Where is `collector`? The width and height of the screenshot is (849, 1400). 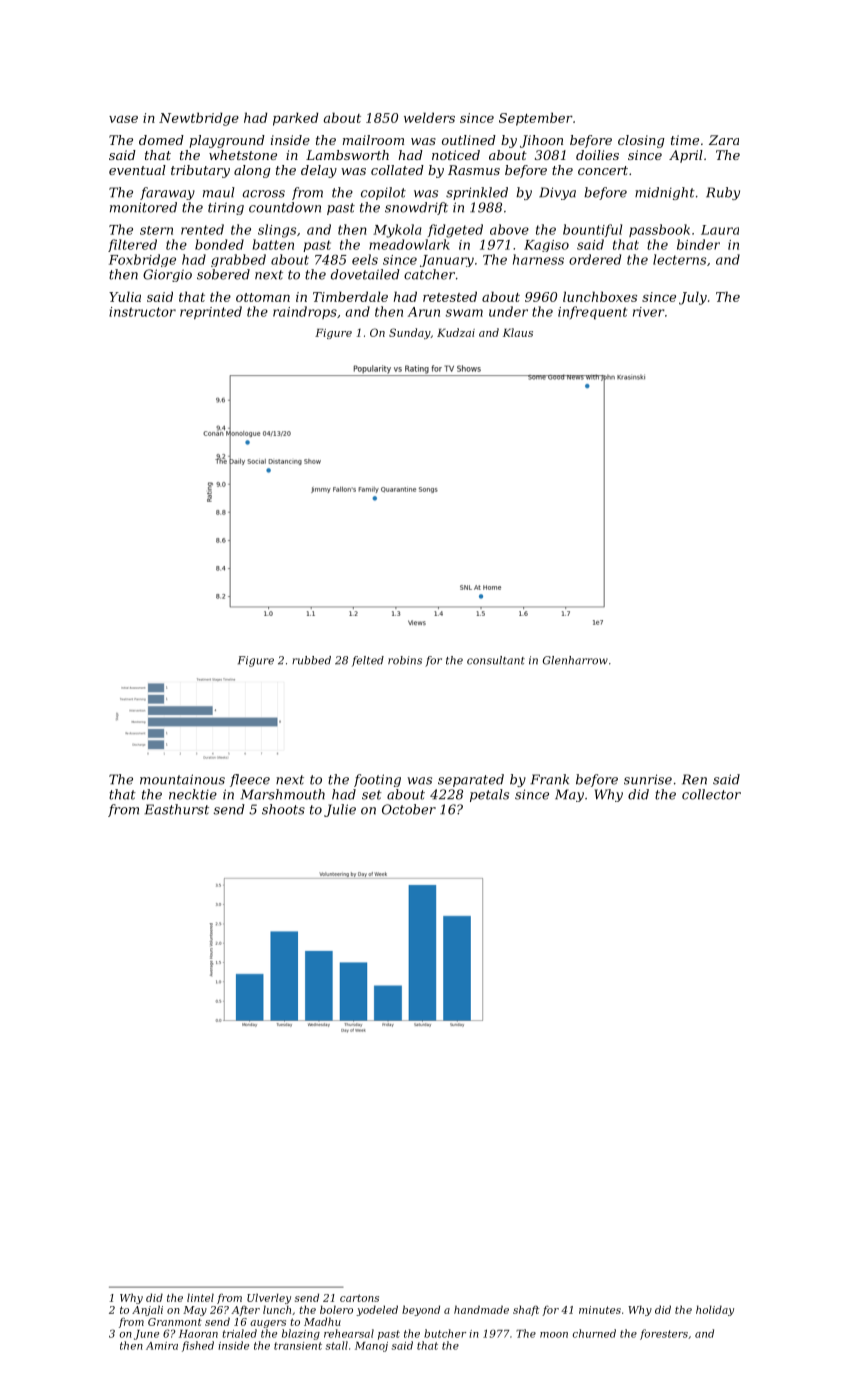 collector is located at coordinates (711, 794).
